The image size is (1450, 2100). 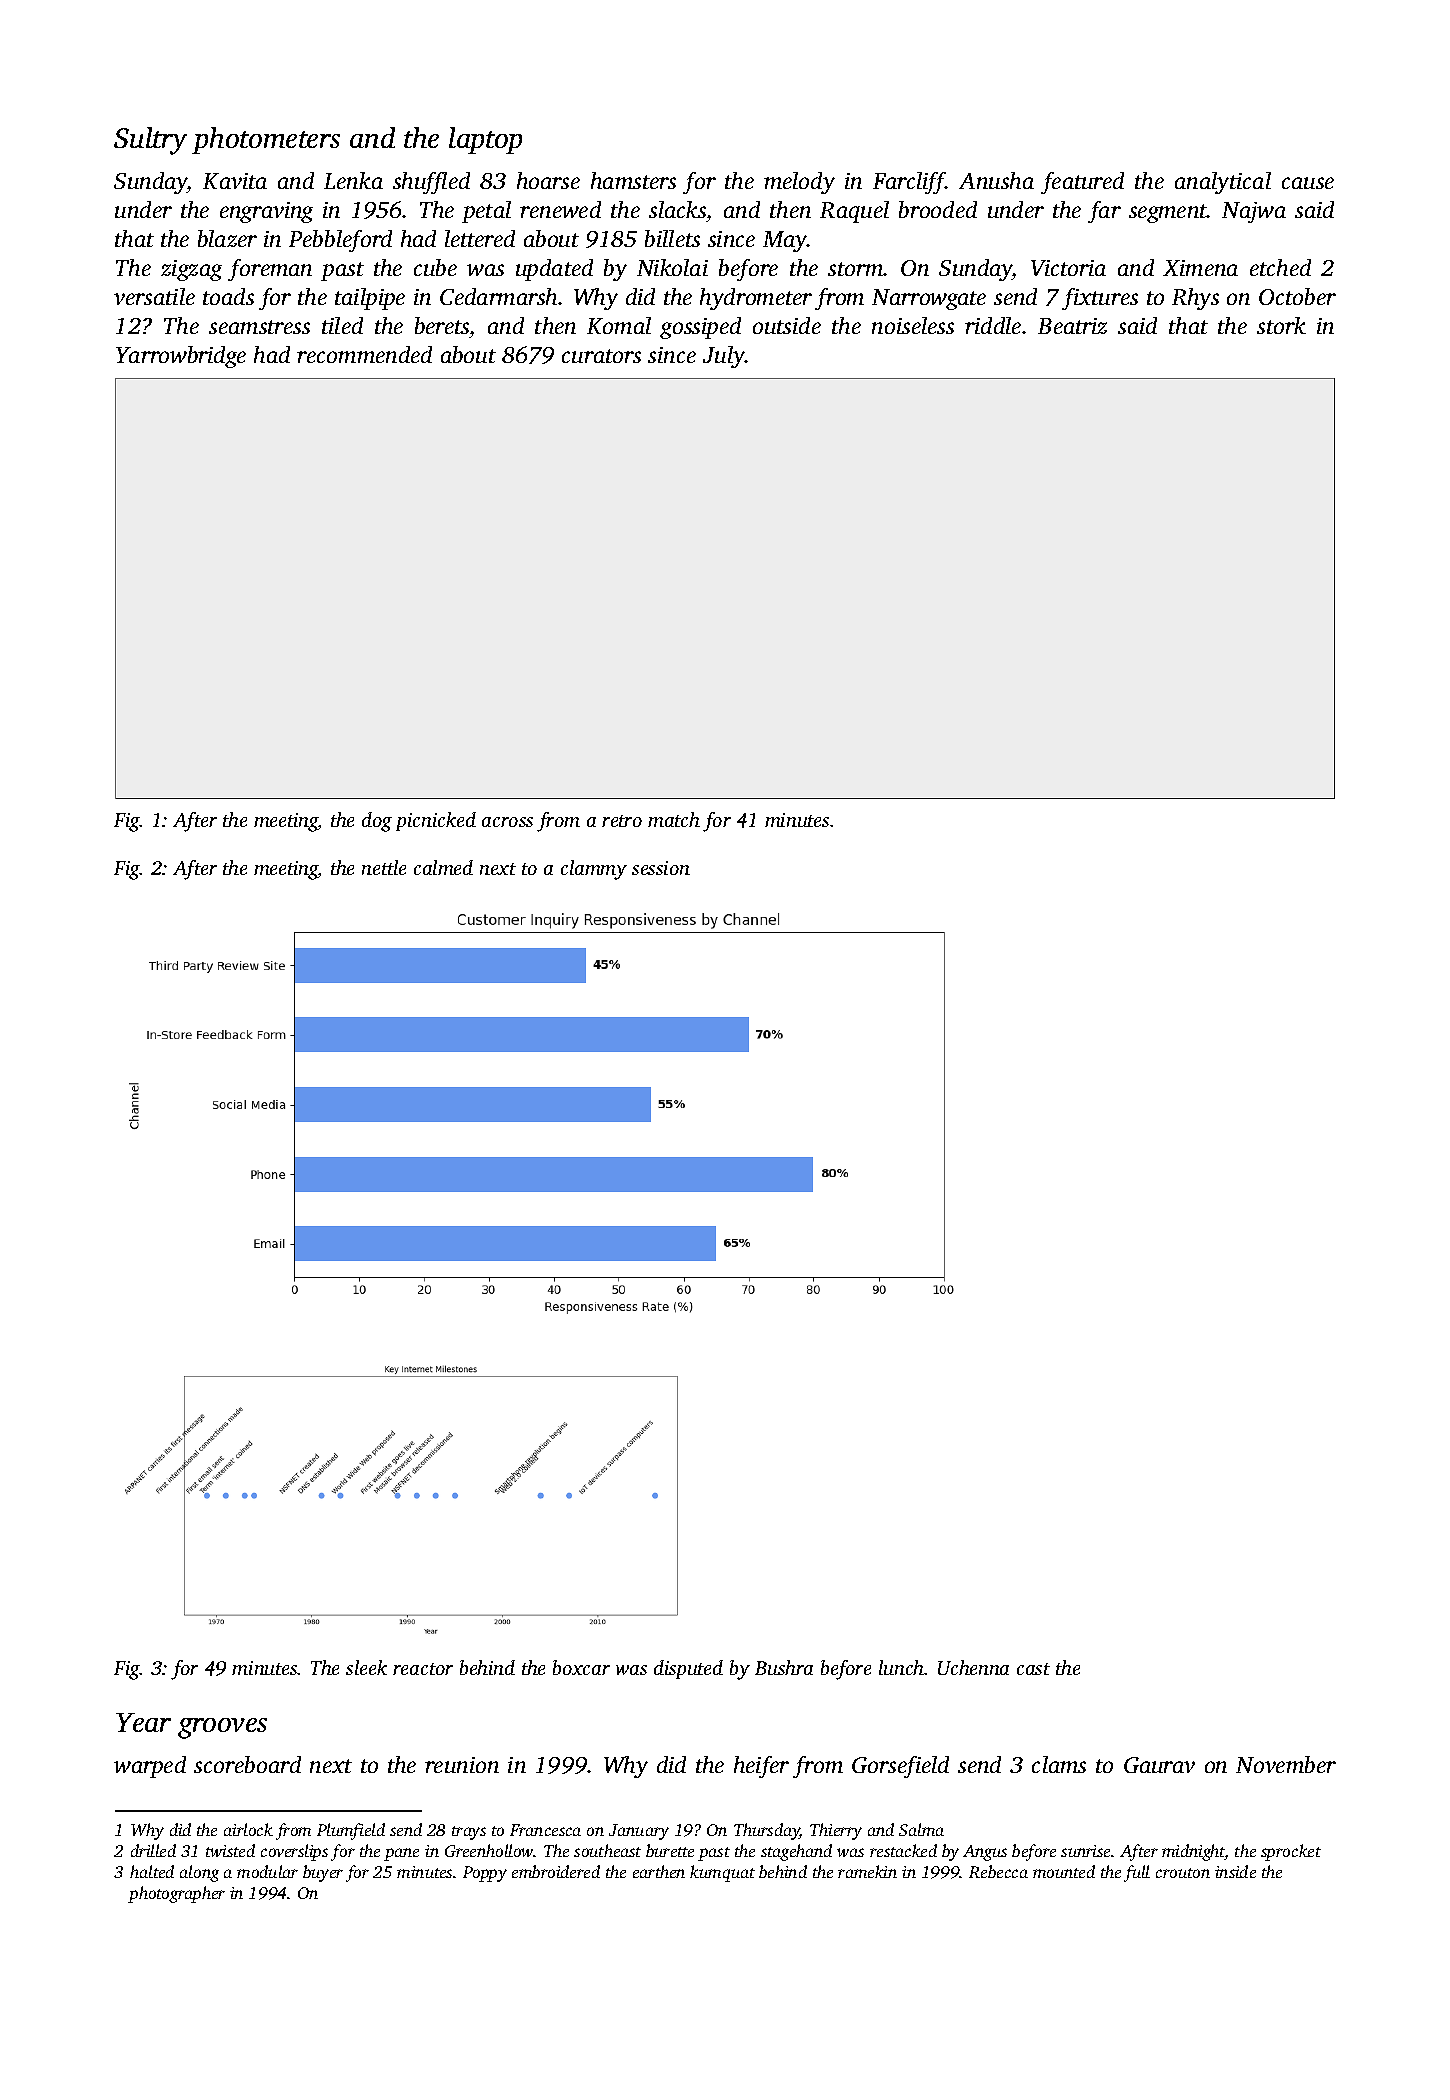 I want to click on photometers, so click(x=266, y=140).
